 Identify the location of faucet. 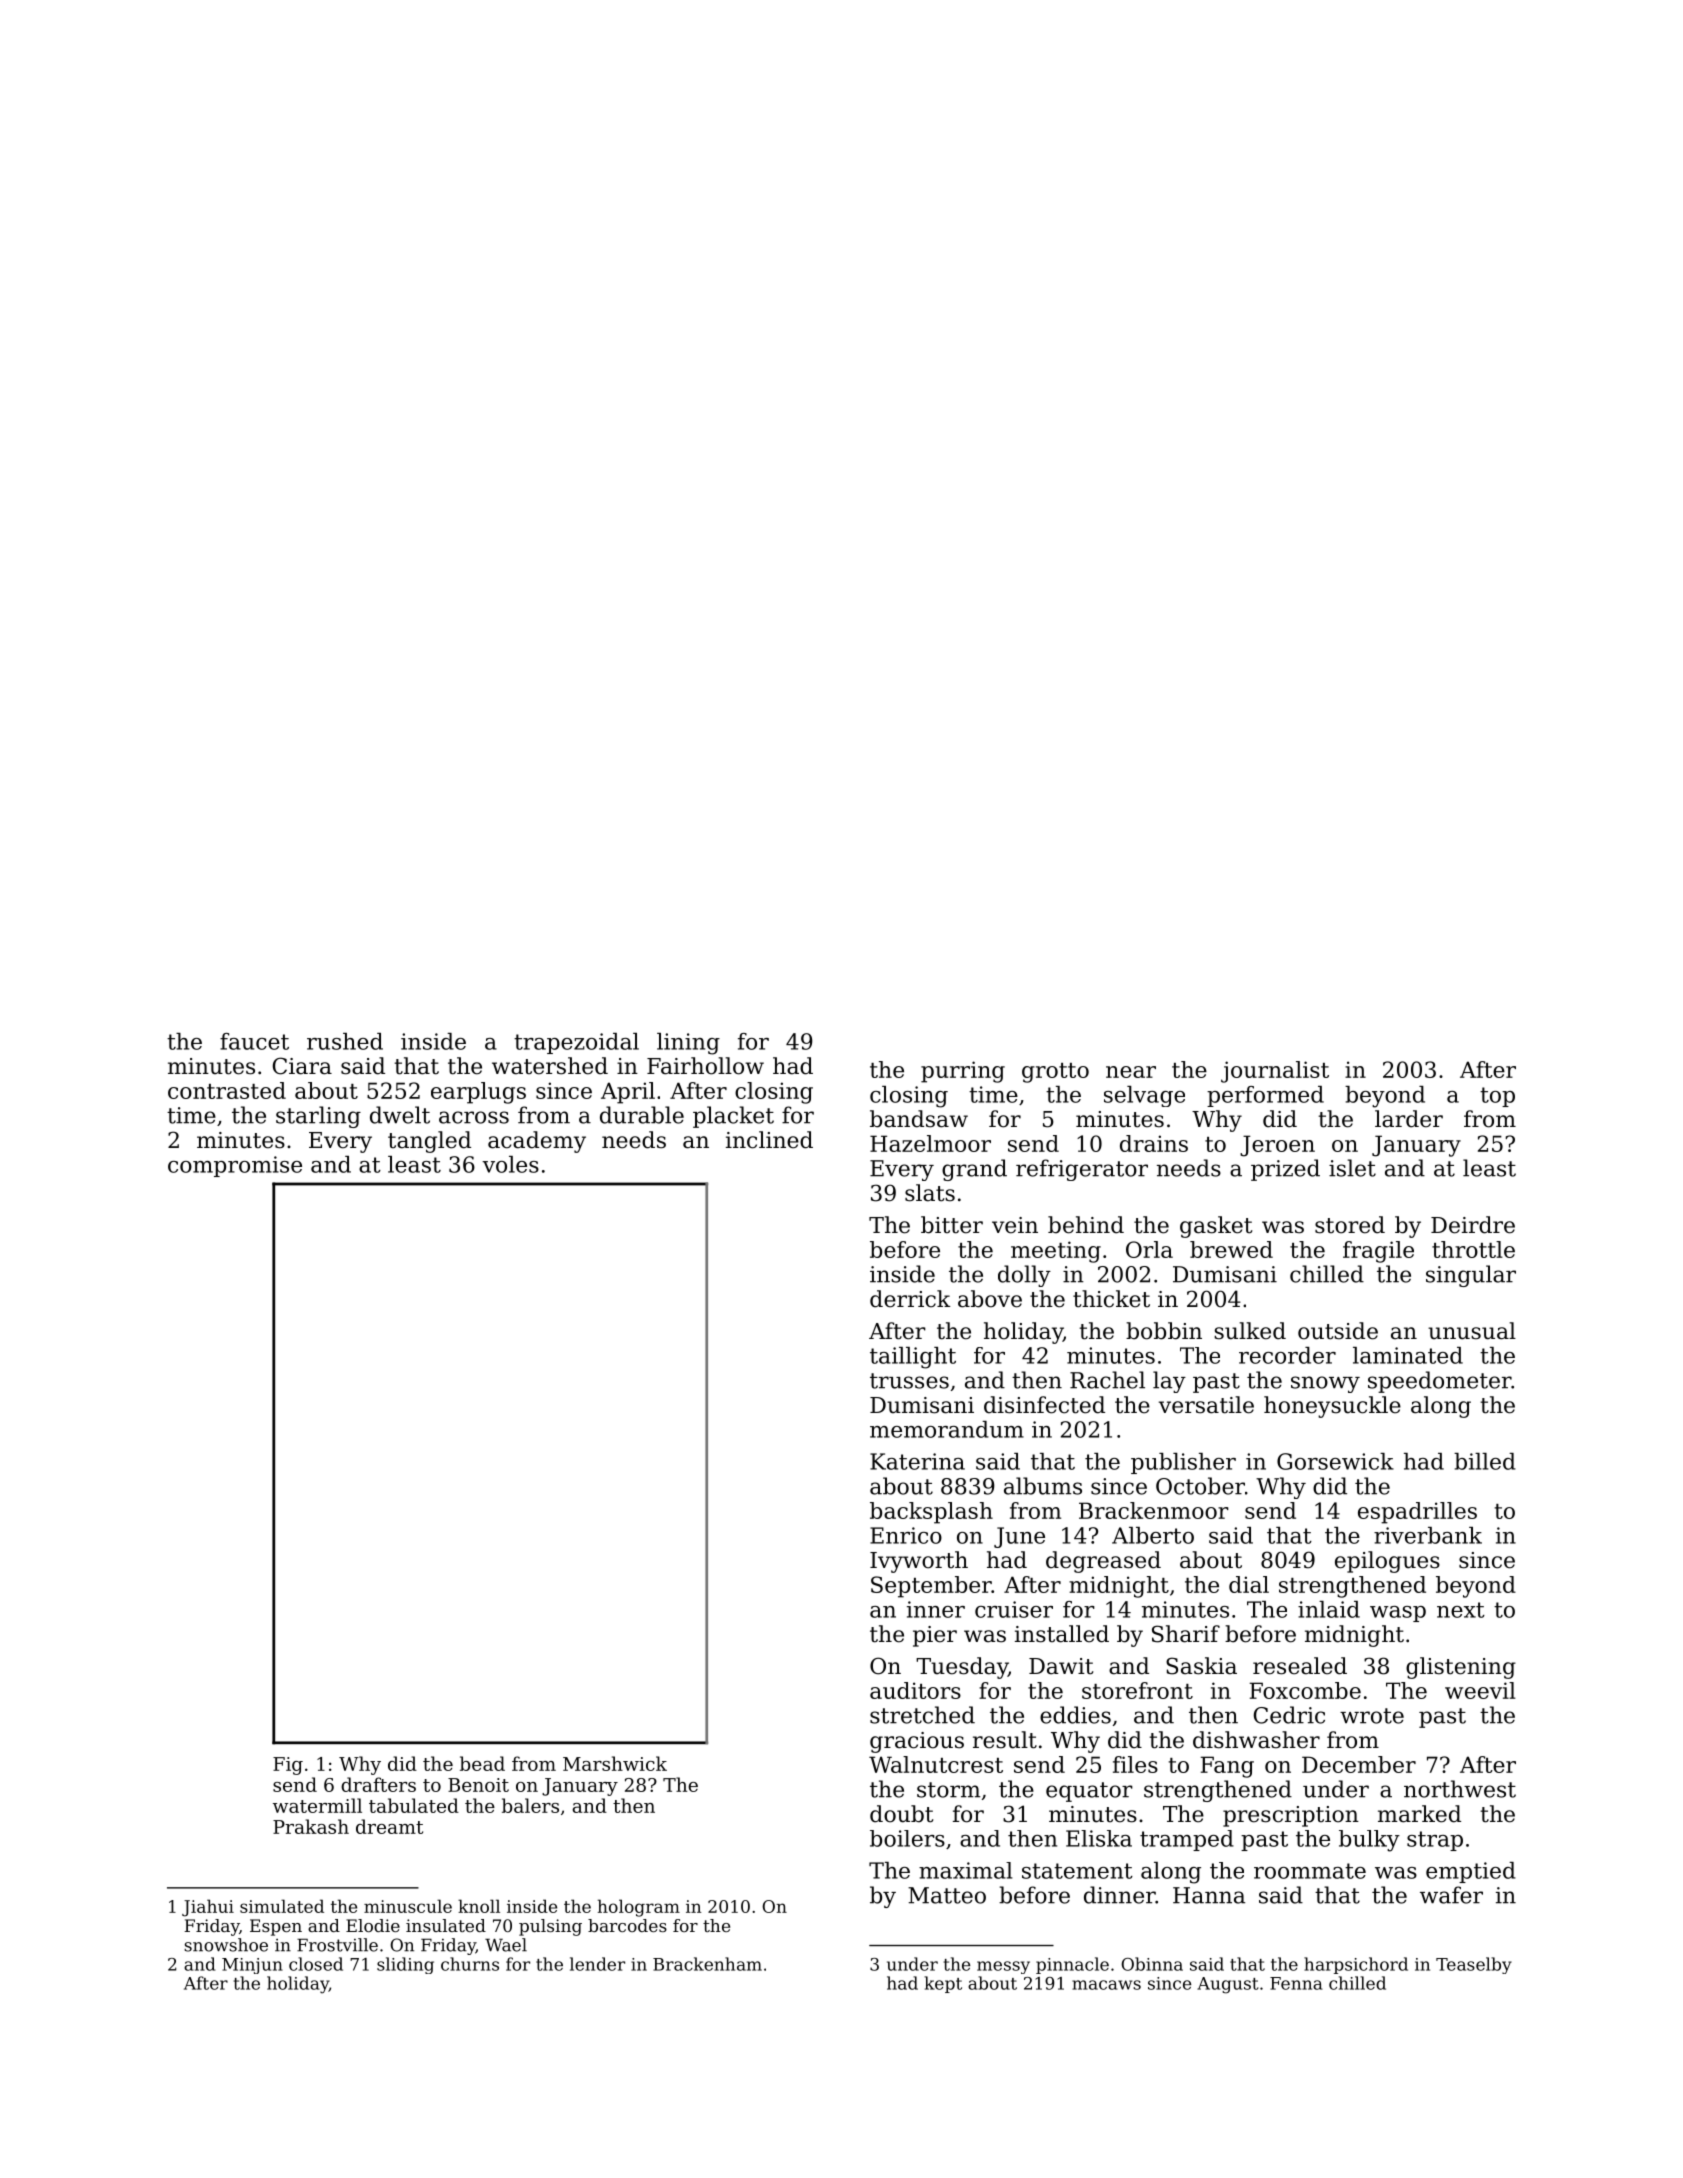
(254, 1041).
